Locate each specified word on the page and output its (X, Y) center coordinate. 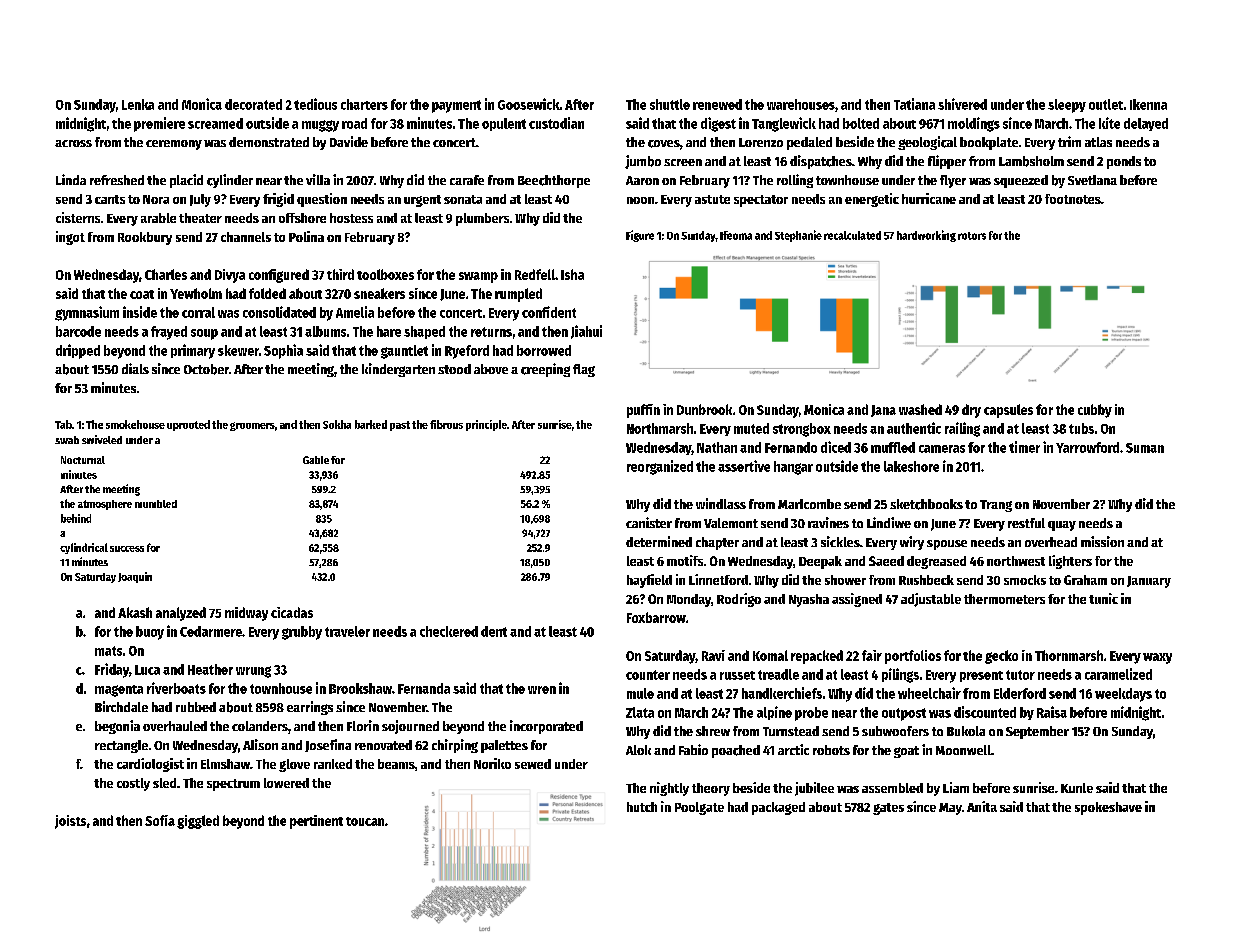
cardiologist (150, 765)
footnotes (1073, 199)
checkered (449, 631)
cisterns (78, 217)
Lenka (138, 104)
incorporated (546, 727)
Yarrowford (1087, 447)
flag (584, 370)
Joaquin (135, 577)
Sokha (337, 424)
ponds (1124, 162)
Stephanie (798, 236)
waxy (1157, 658)
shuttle (670, 104)
